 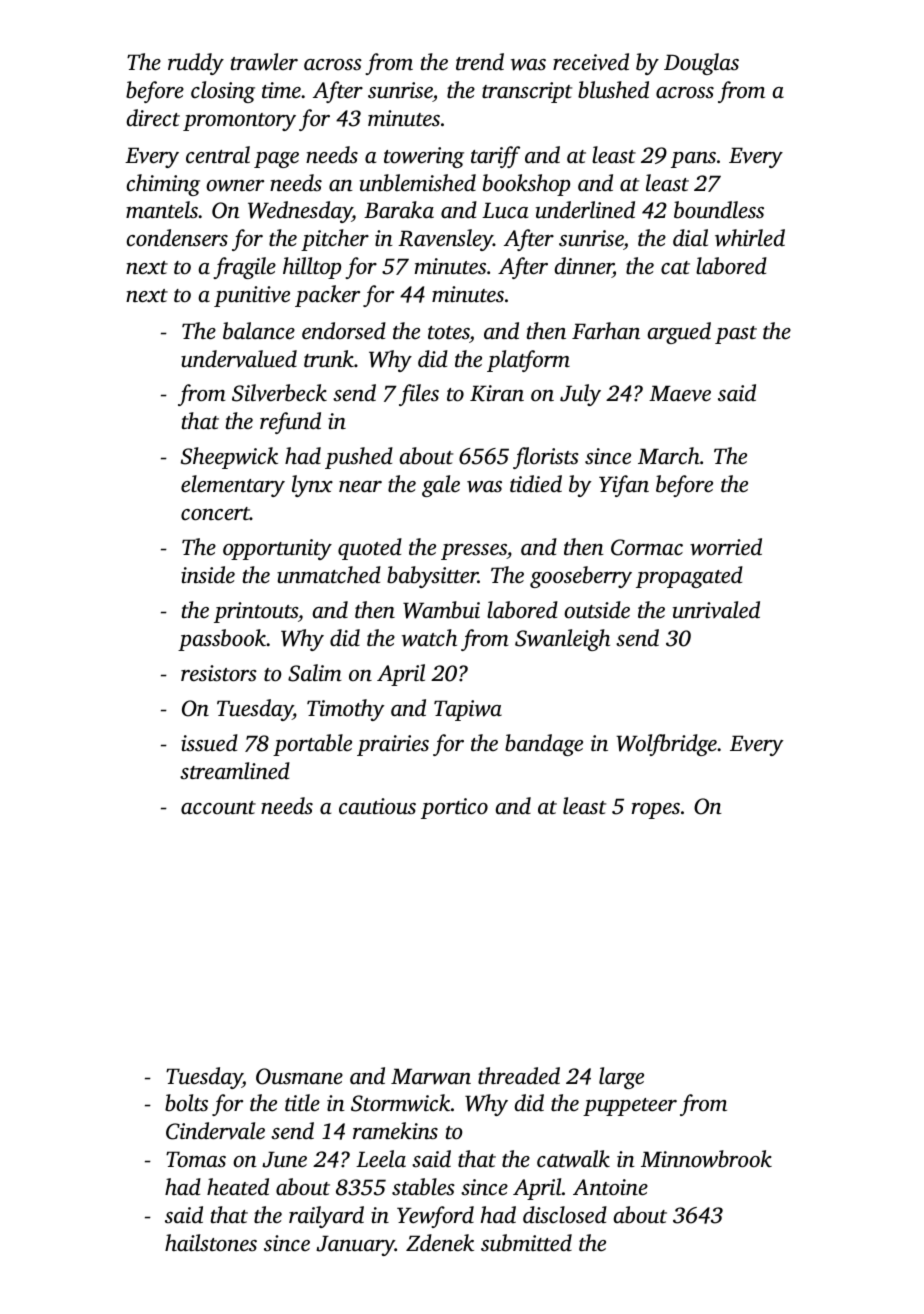 What do you see at coordinates (736, 335) in the image?
I see `past` at bounding box center [736, 335].
